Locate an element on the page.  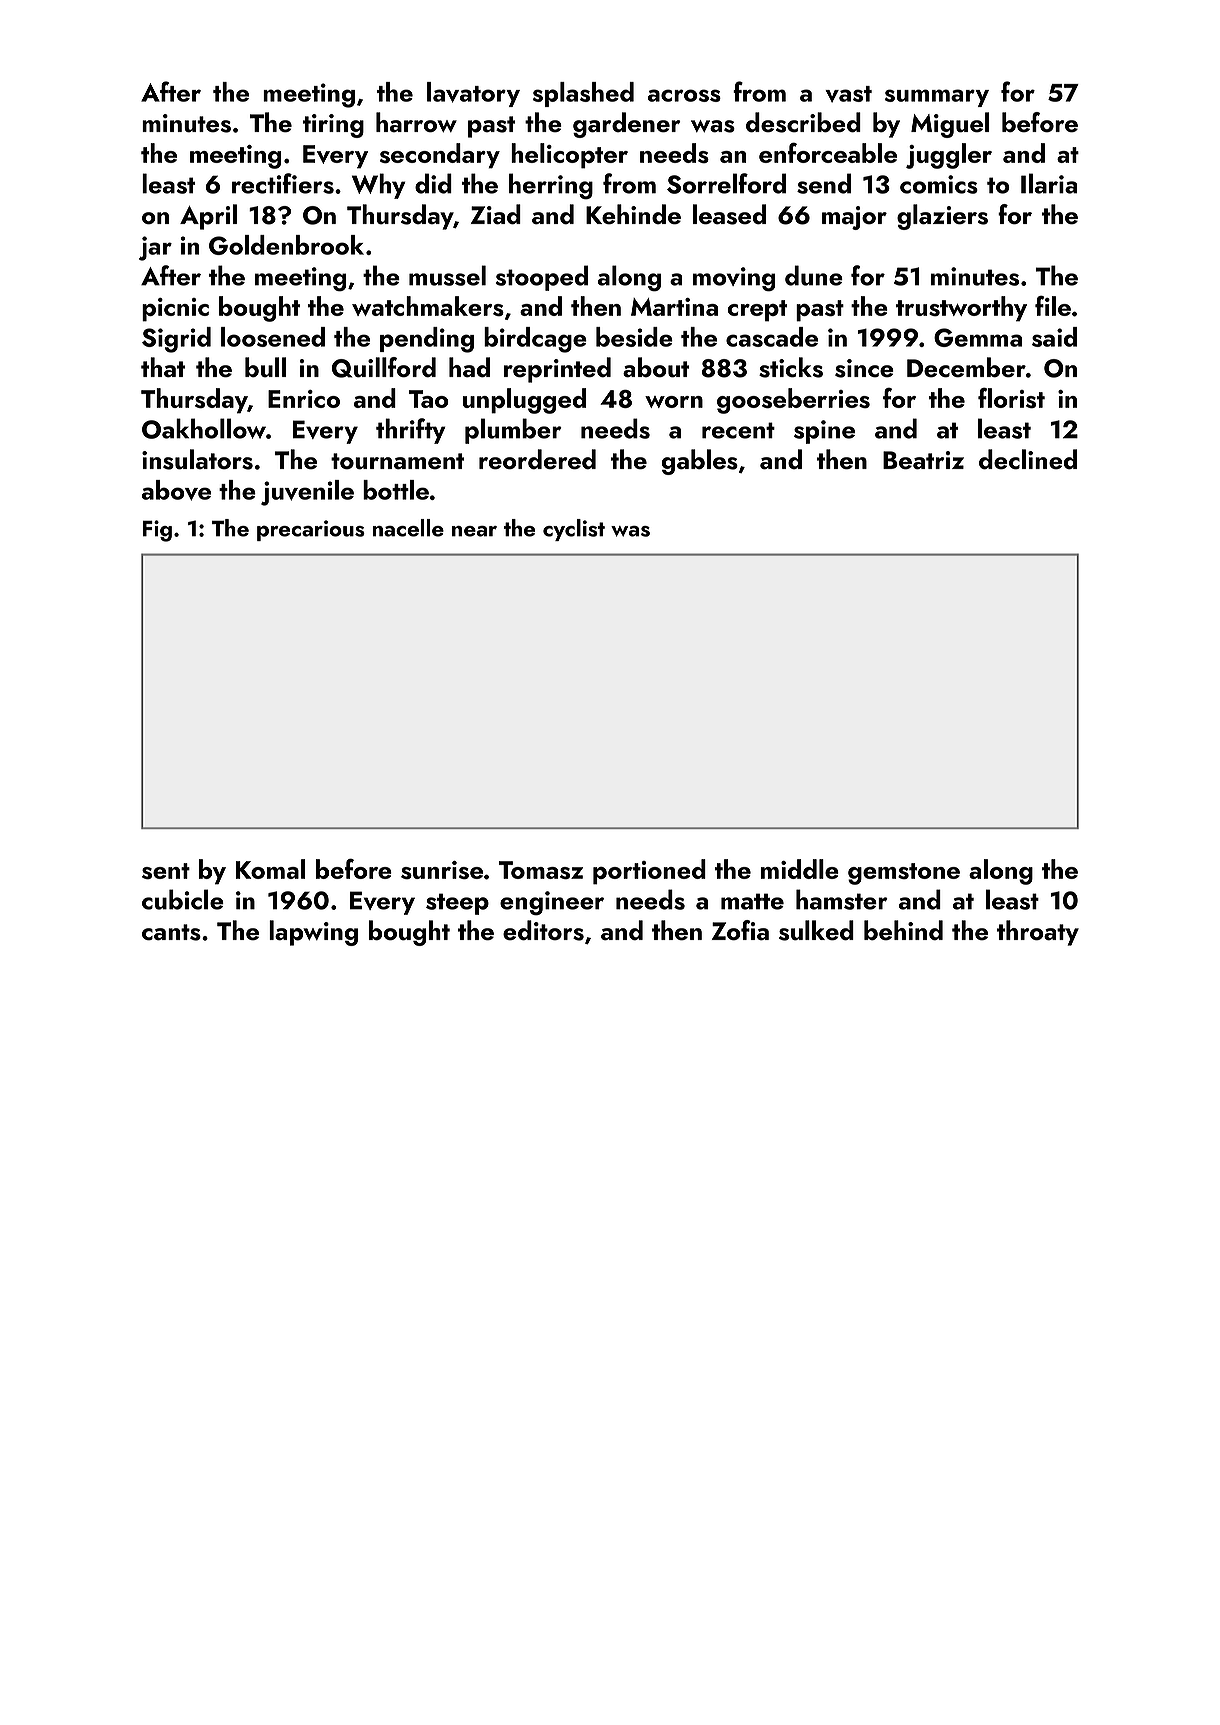
mussel is located at coordinates (447, 275).
